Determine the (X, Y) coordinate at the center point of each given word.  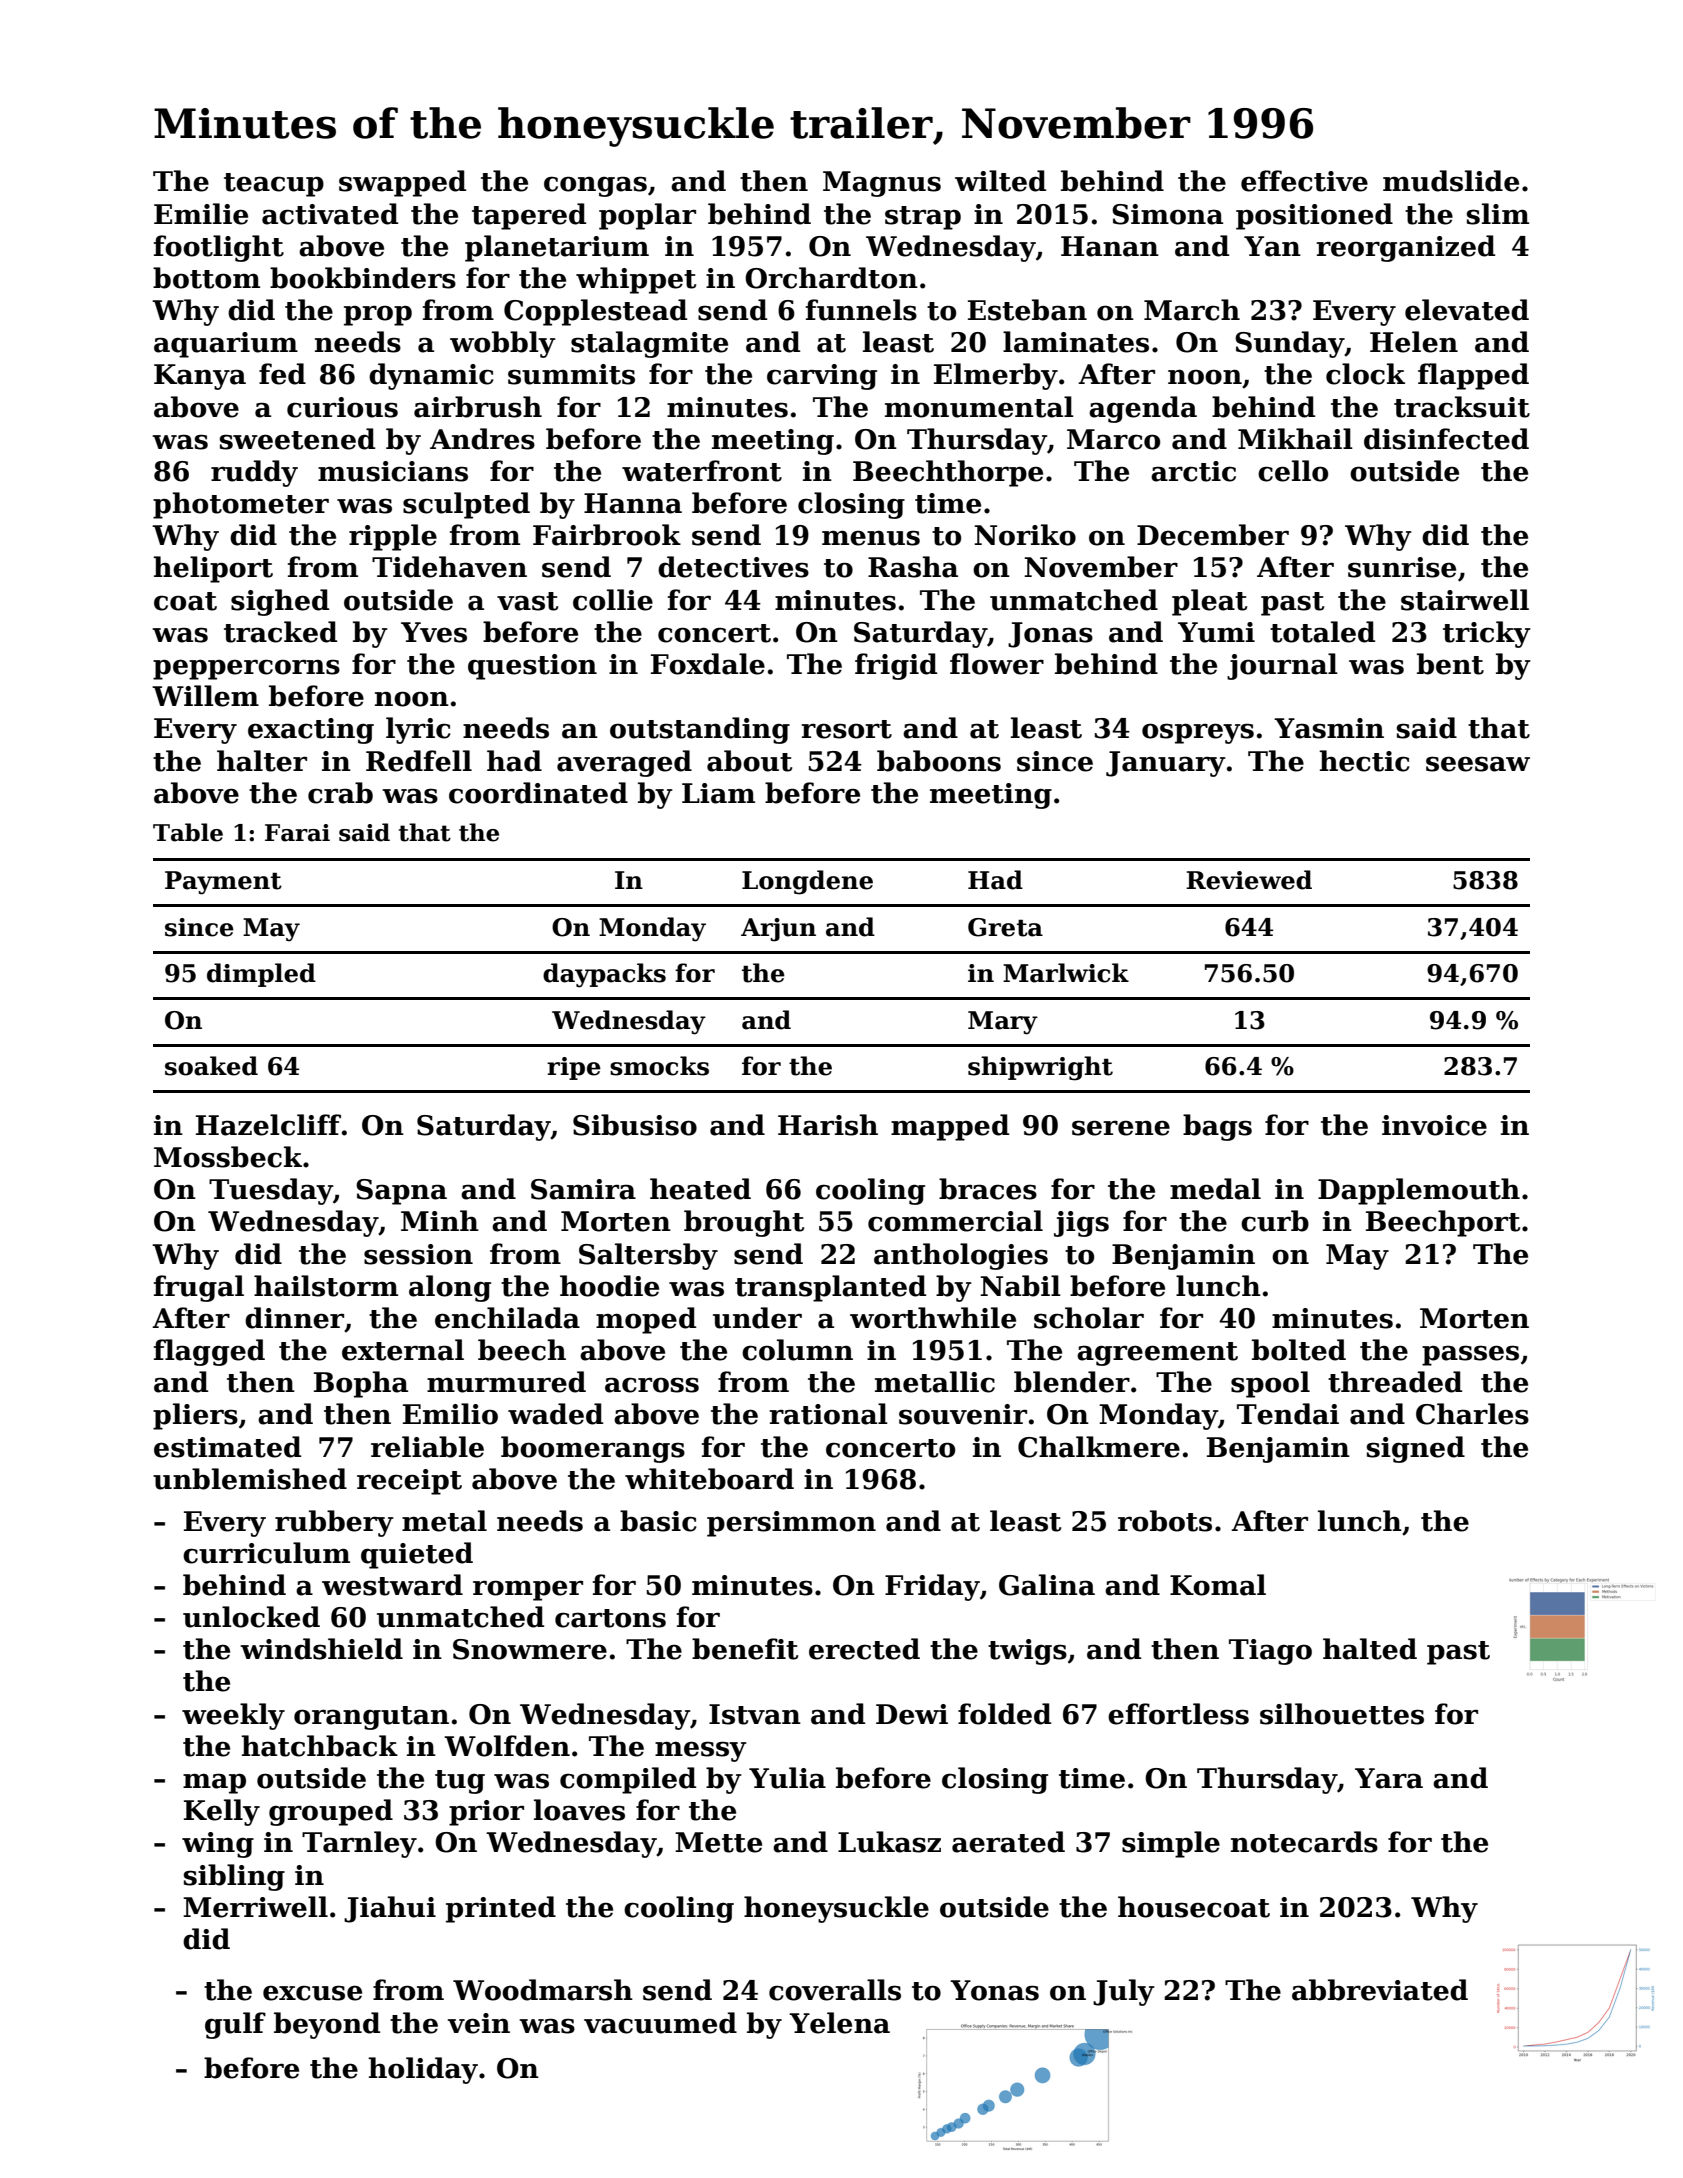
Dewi (912, 1714)
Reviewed (1249, 880)
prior (486, 1813)
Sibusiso (635, 1125)
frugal (199, 1288)
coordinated (538, 793)
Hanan (1110, 246)
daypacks (604, 975)
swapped (402, 183)
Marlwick (1066, 973)
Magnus (882, 184)
